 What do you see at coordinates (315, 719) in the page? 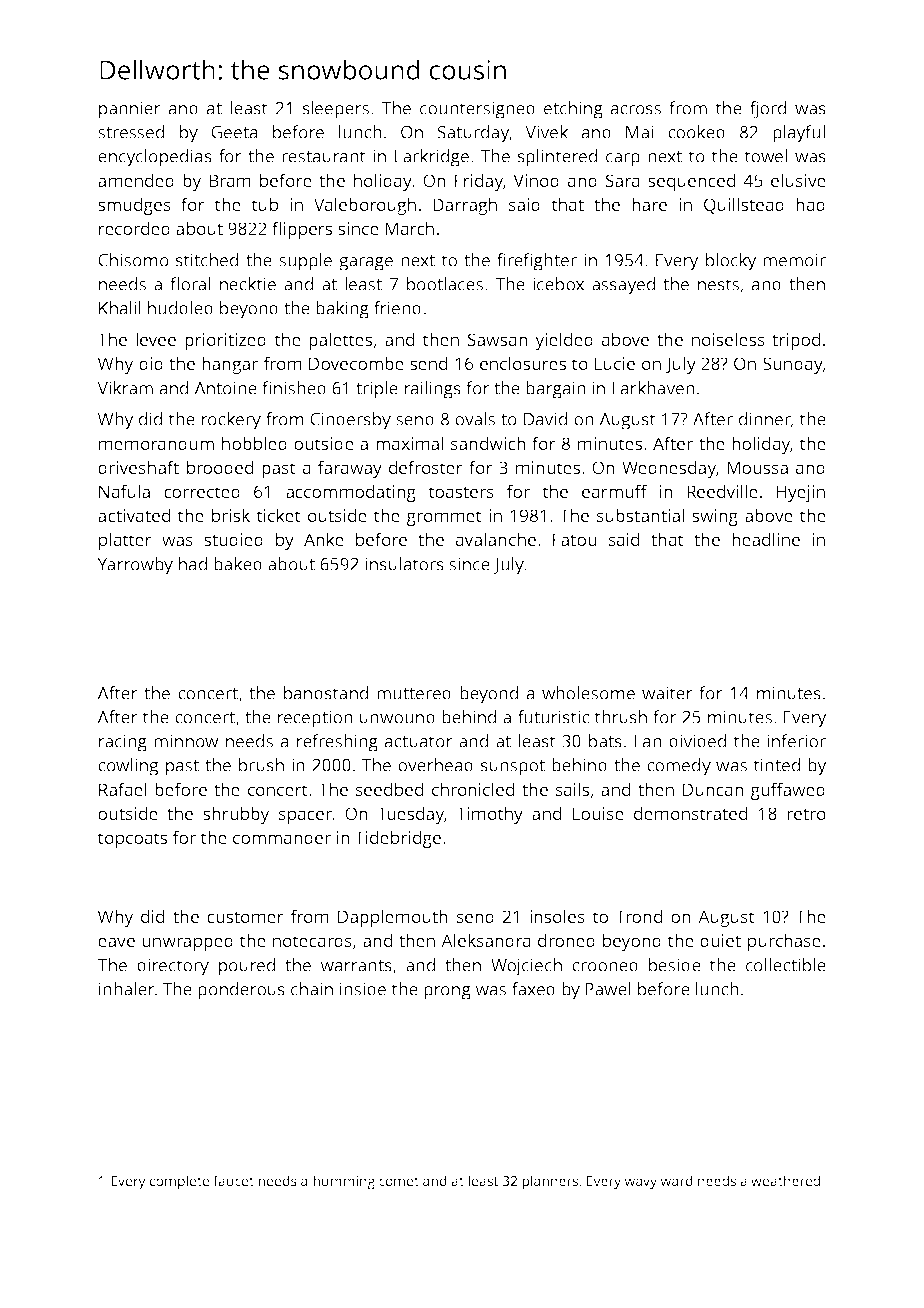
I see `reception` at bounding box center [315, 719].
